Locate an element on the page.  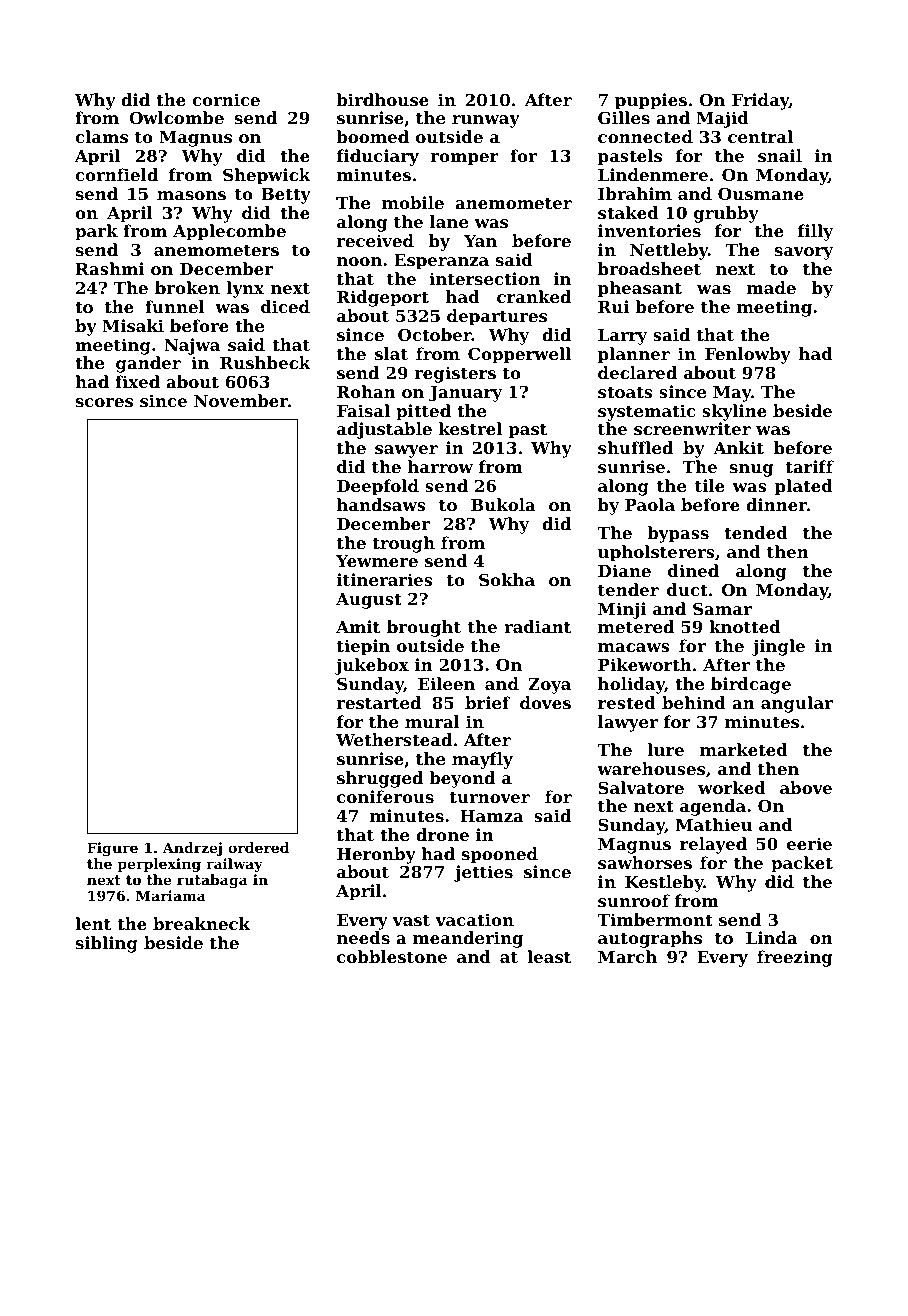
handsaws is located at coordinates (381, 504).
